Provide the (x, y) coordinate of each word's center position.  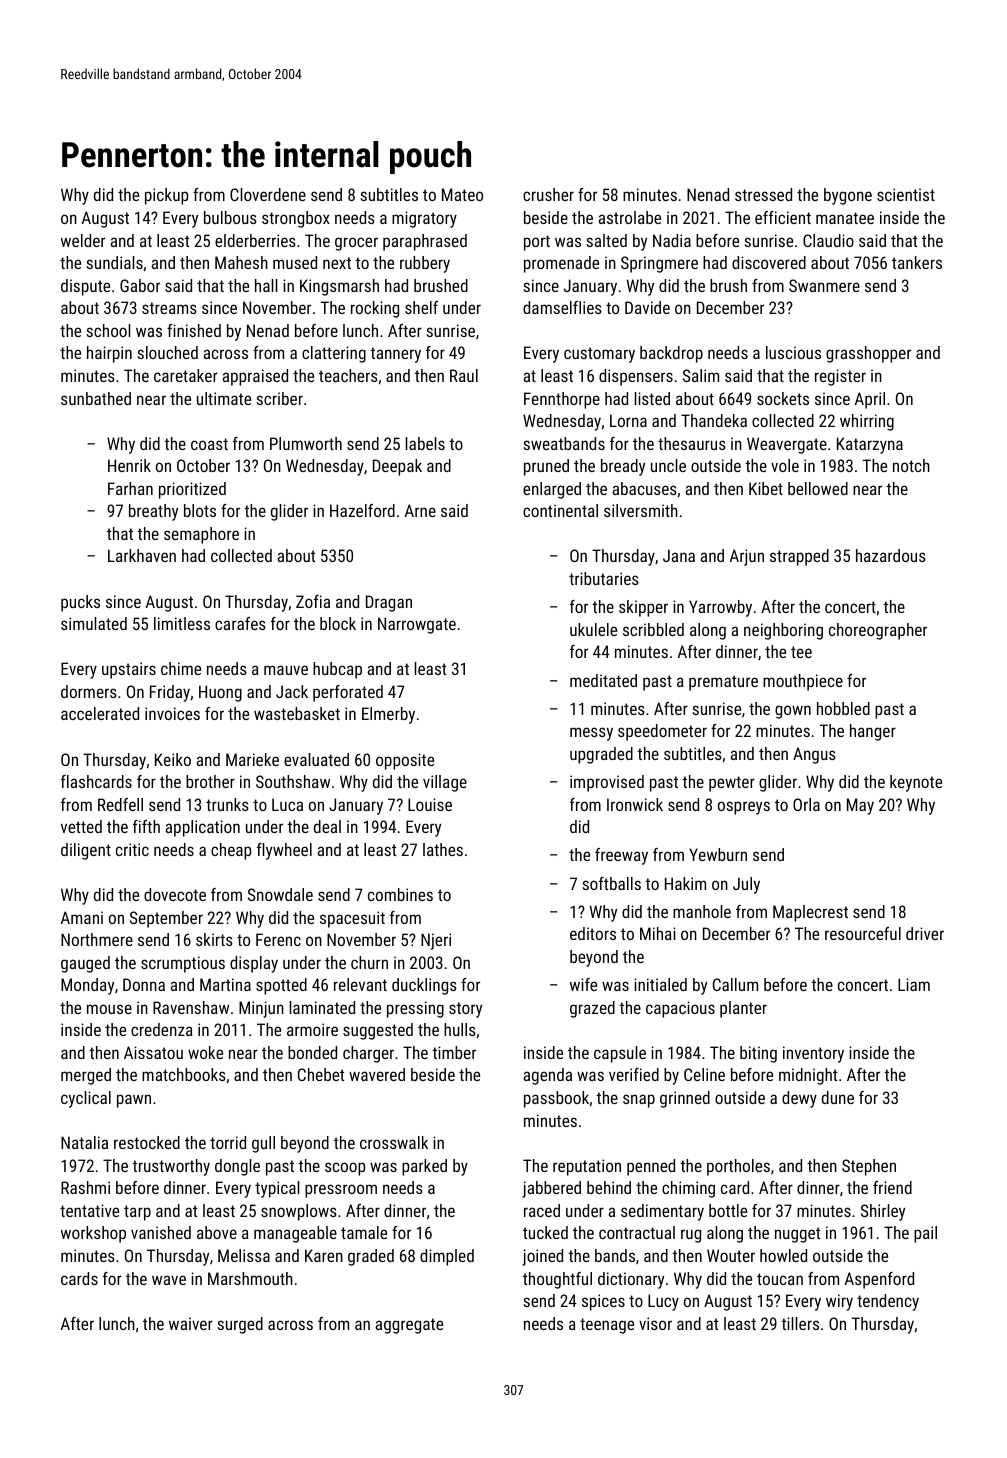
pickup (167, 196)
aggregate (409, 1326)
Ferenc (278, 939)
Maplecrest (810, 913)
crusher (548, 194)
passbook (556, 1099)
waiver (191, 1323)
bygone (848, 196)
